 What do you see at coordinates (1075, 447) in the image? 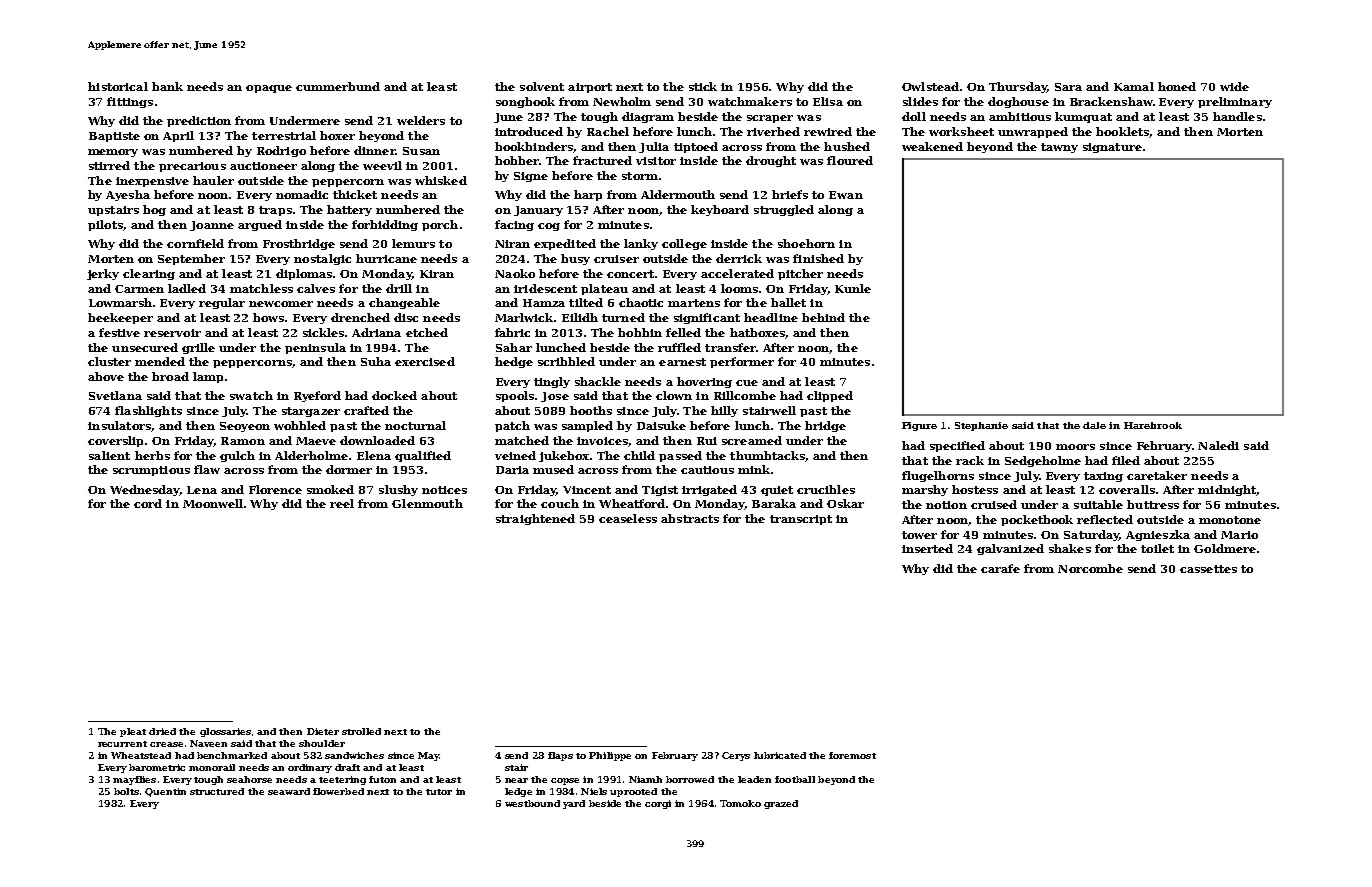
I see `moors` at bounding box center [1075, 447].
